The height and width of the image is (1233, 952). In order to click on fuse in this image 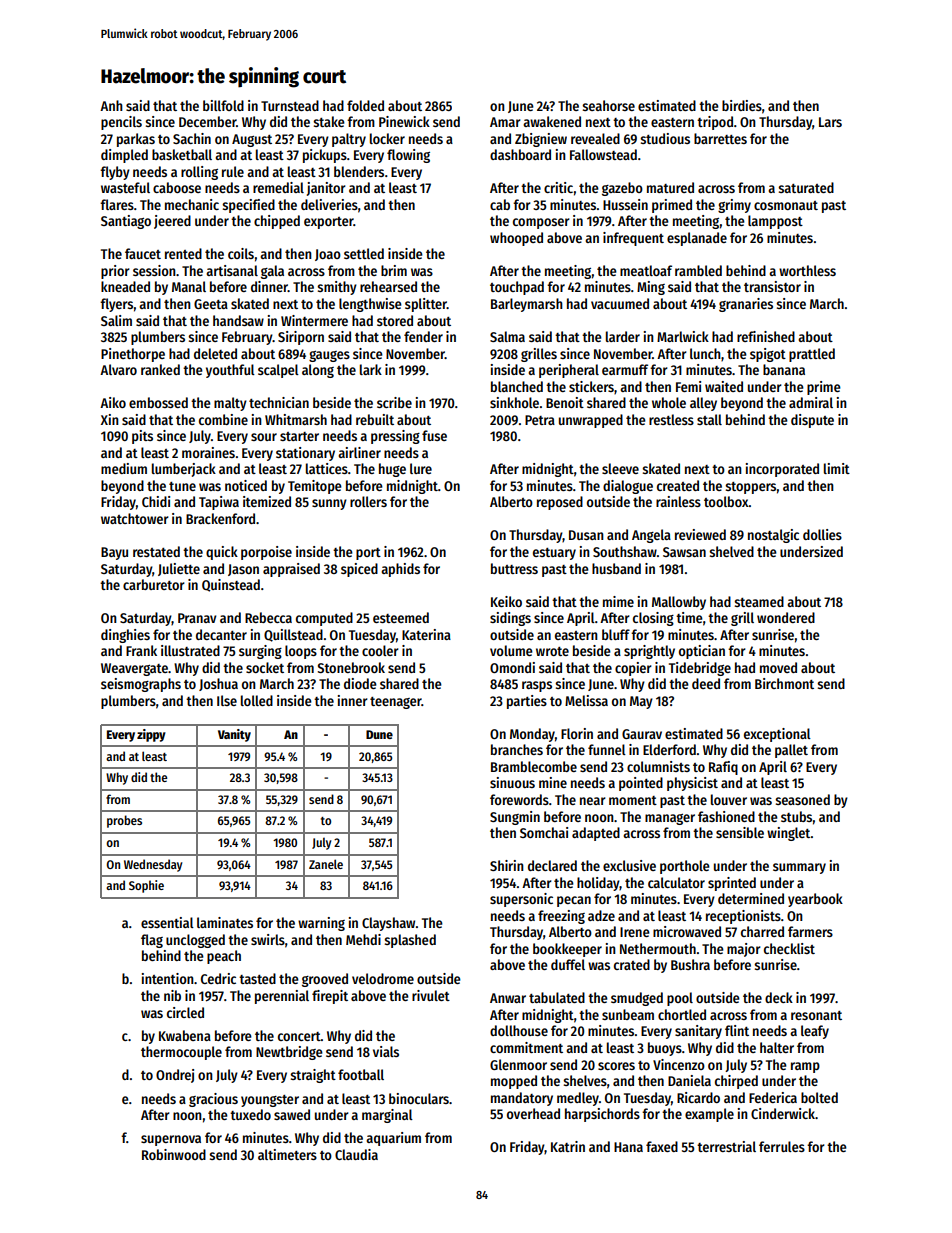, I will do `click(434, 435)`.
